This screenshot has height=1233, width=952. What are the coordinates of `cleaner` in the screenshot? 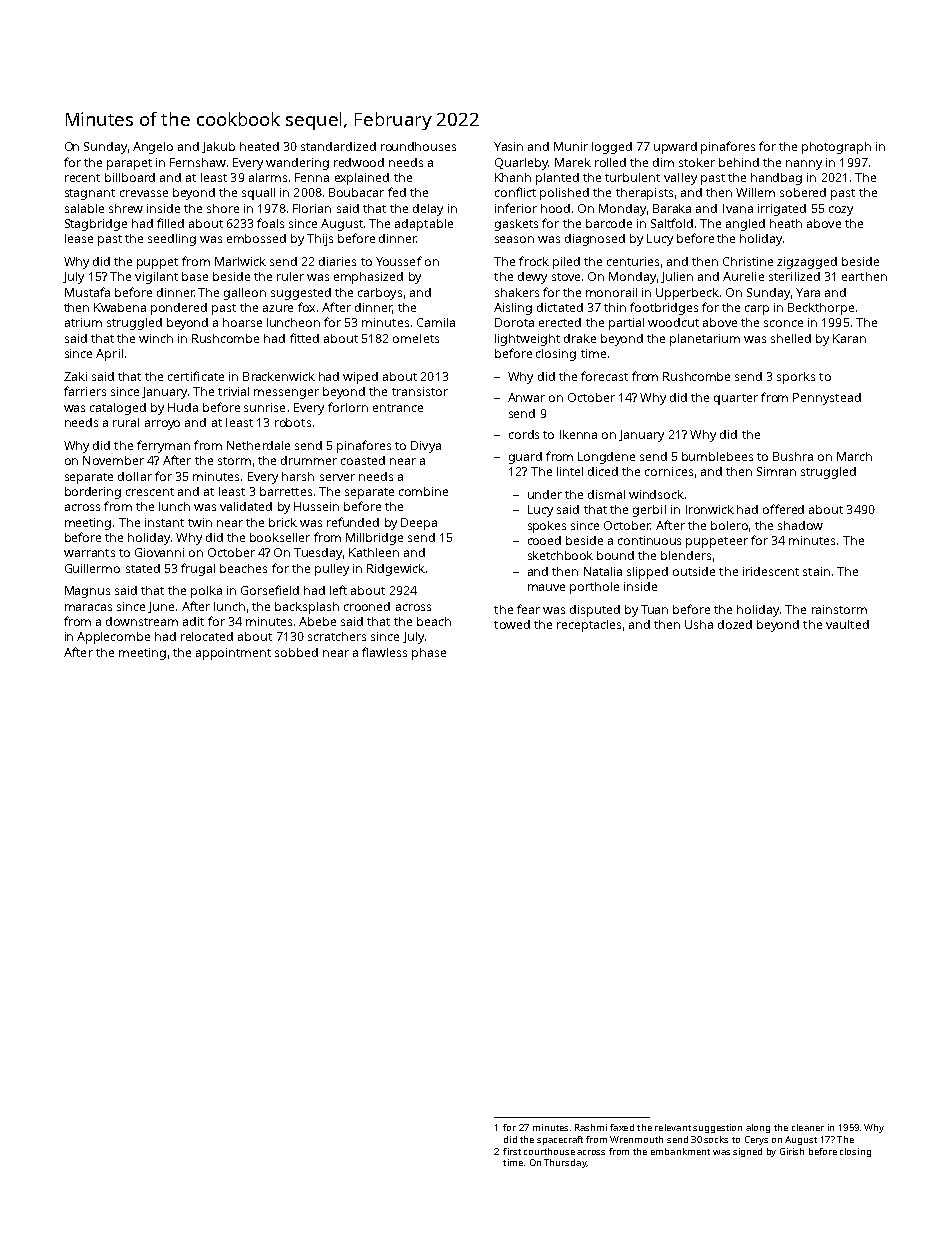 It's located at (808, 1127).
